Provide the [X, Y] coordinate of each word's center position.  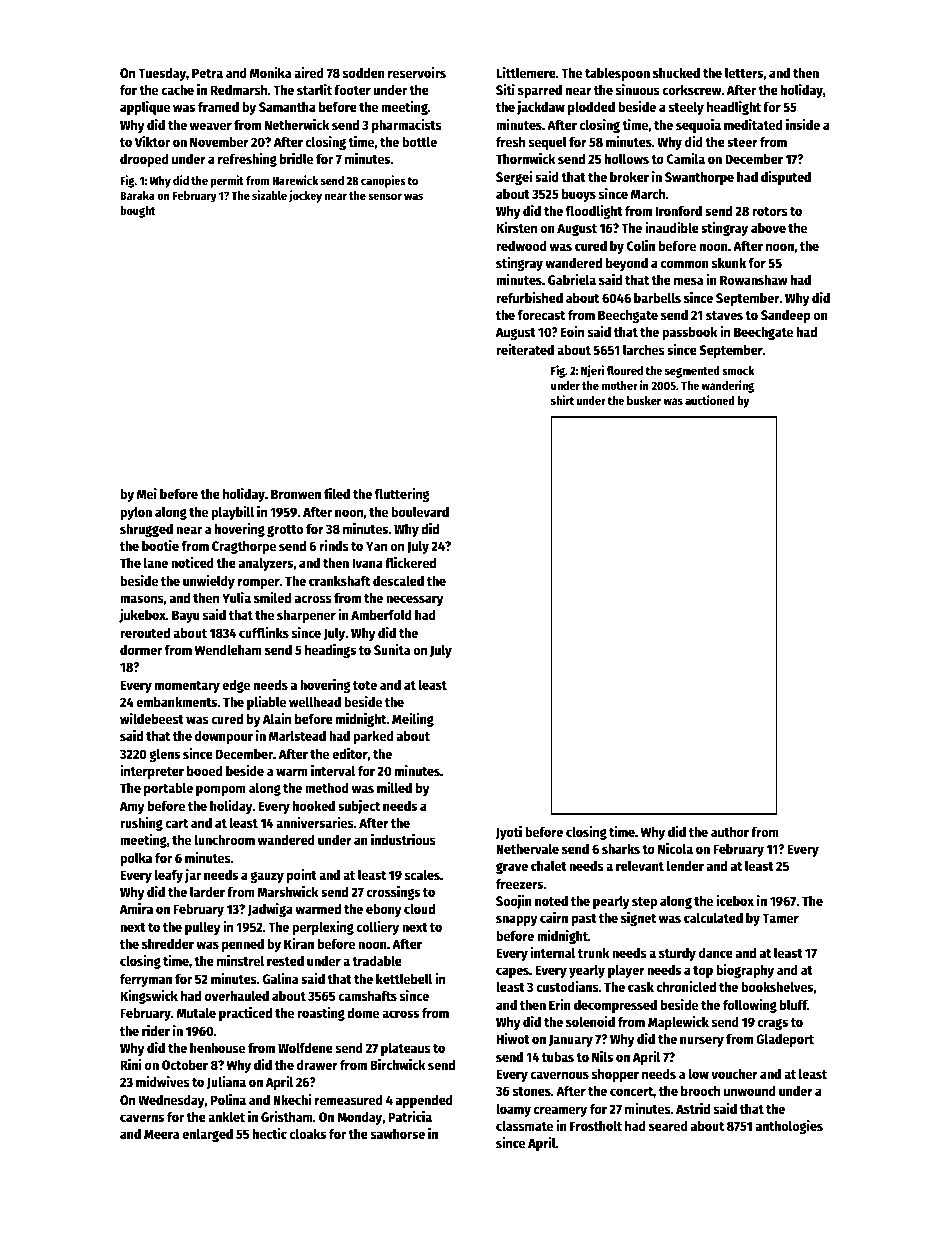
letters [744, 72]
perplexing [323, 928]
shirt [562, 400]
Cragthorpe [244, 547]
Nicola [675, 848]
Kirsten [516, 227]
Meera [161, 1134]
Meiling [413, 720]
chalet [549, 865]
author [730, 831]
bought [137, 212]
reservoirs [417, 72]
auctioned [709, 400]
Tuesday [162, 74]
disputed [786, 178]
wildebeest [152, 718]
